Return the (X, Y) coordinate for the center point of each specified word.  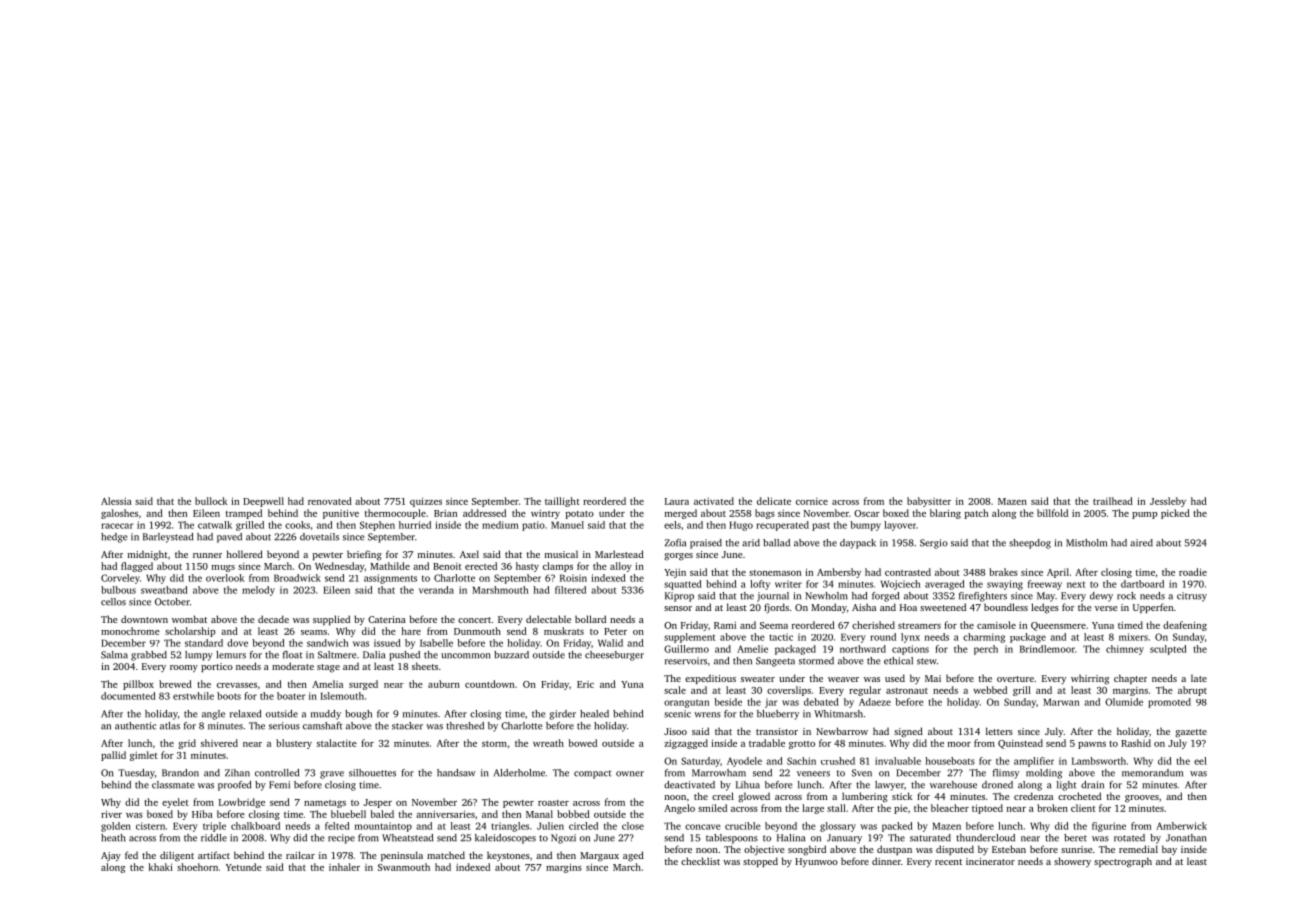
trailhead (1113, 501)
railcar (300, 855)
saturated (930, 838)
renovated (330, 501)
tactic (781, 637)
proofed (234, 786)
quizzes (426, 502)
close (633, 826)
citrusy (1192, 597)
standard (204, 643)
